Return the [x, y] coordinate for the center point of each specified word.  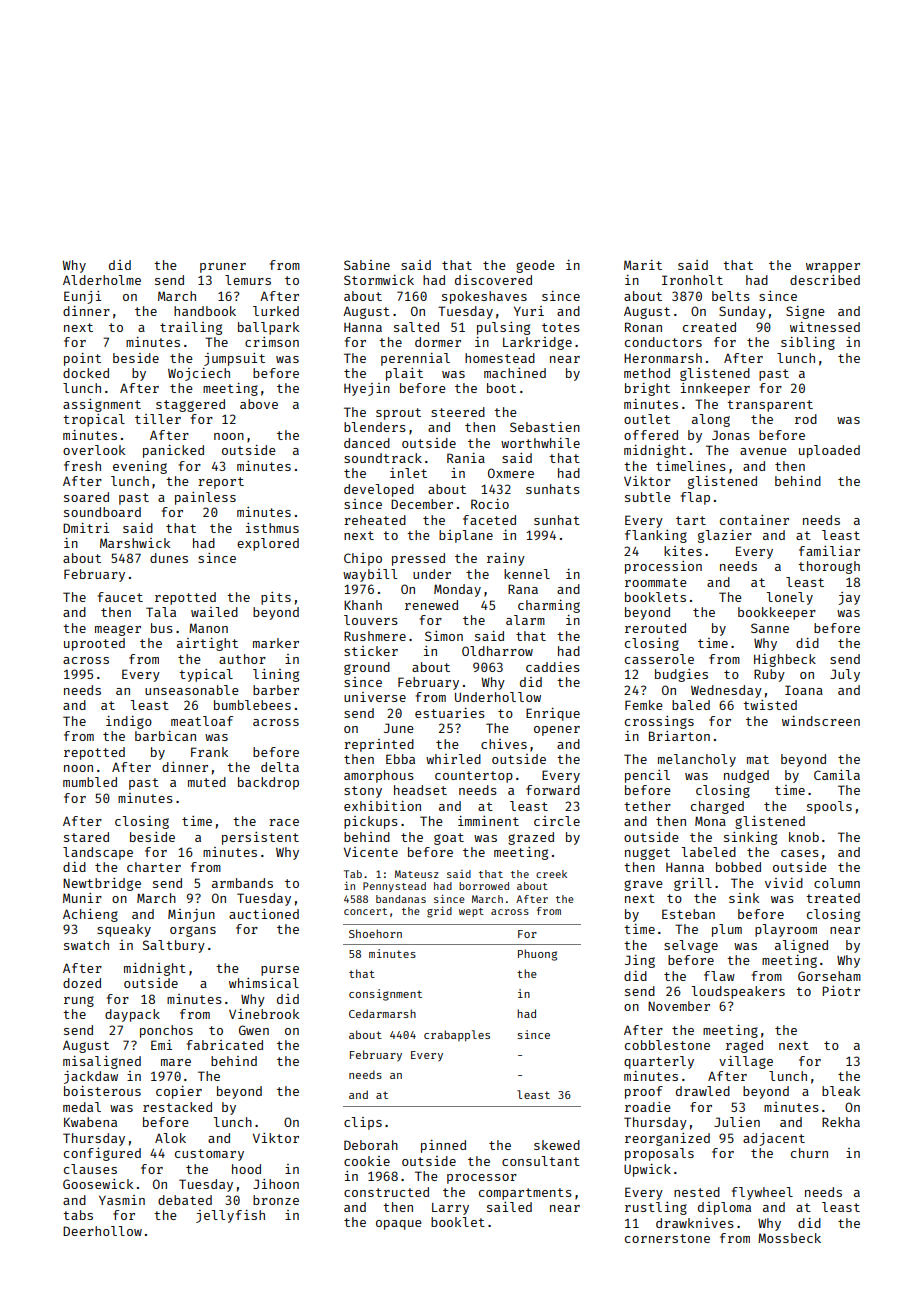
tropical [94, 420]
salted [416, 327]
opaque [399, 1225]
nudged [746, 776]
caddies [553, 667]
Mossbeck [789, 1238]
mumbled [90, 782]
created [709, 327]
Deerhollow [102, 1231]
